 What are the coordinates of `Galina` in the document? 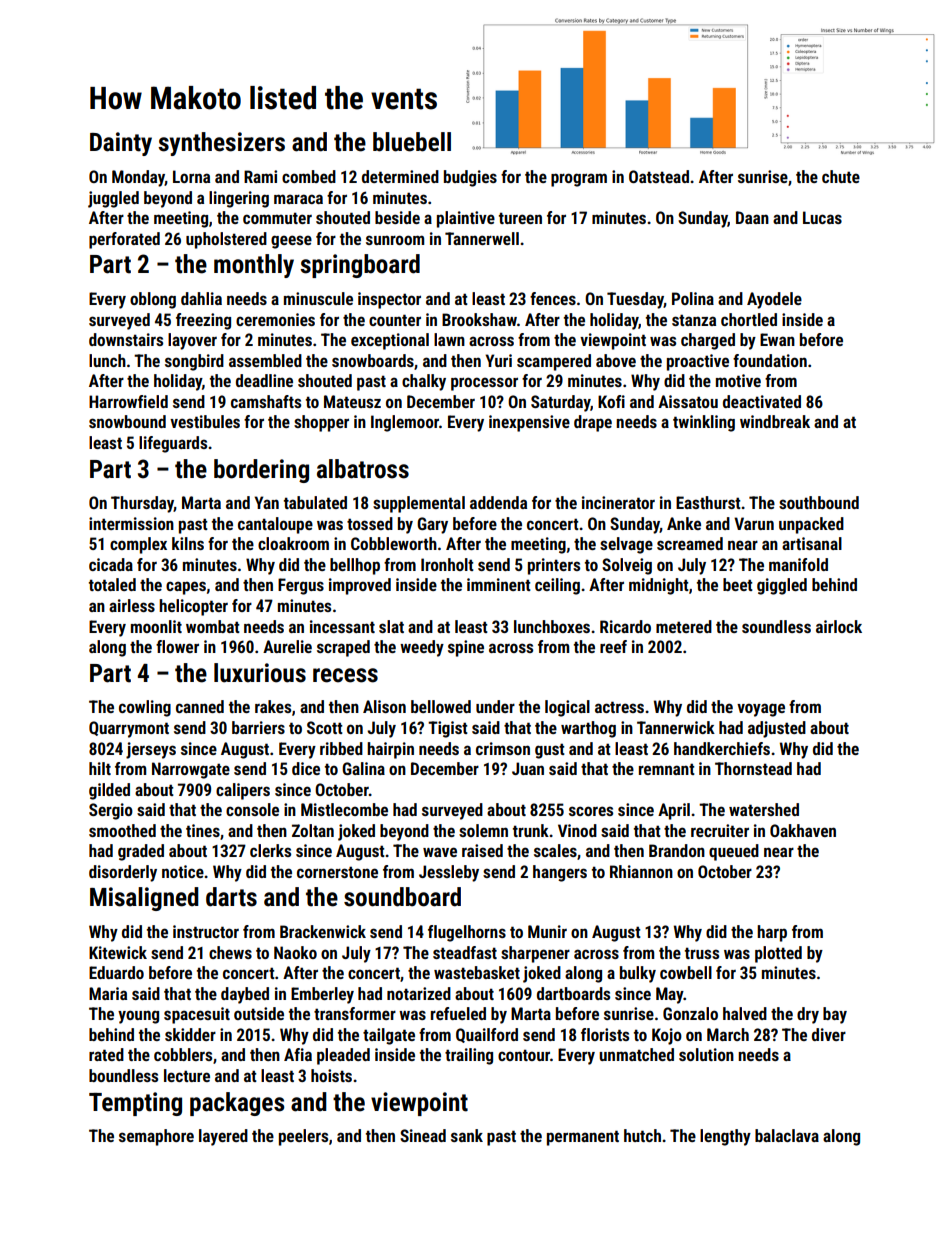 It's located at (363, 768).
